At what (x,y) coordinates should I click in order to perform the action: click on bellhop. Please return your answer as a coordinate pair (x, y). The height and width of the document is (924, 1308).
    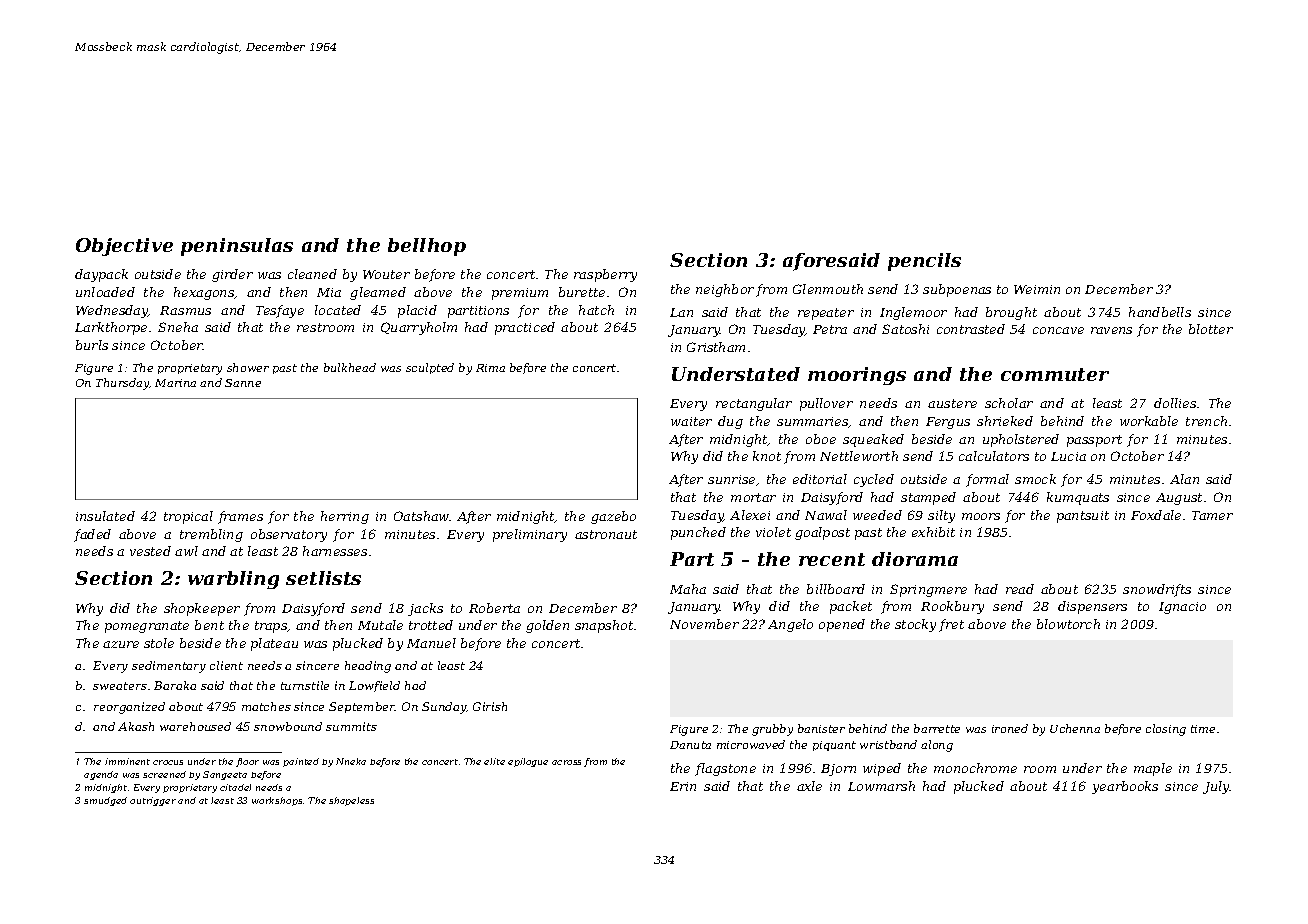
    Looking at the image, I should click on (427, 247).
